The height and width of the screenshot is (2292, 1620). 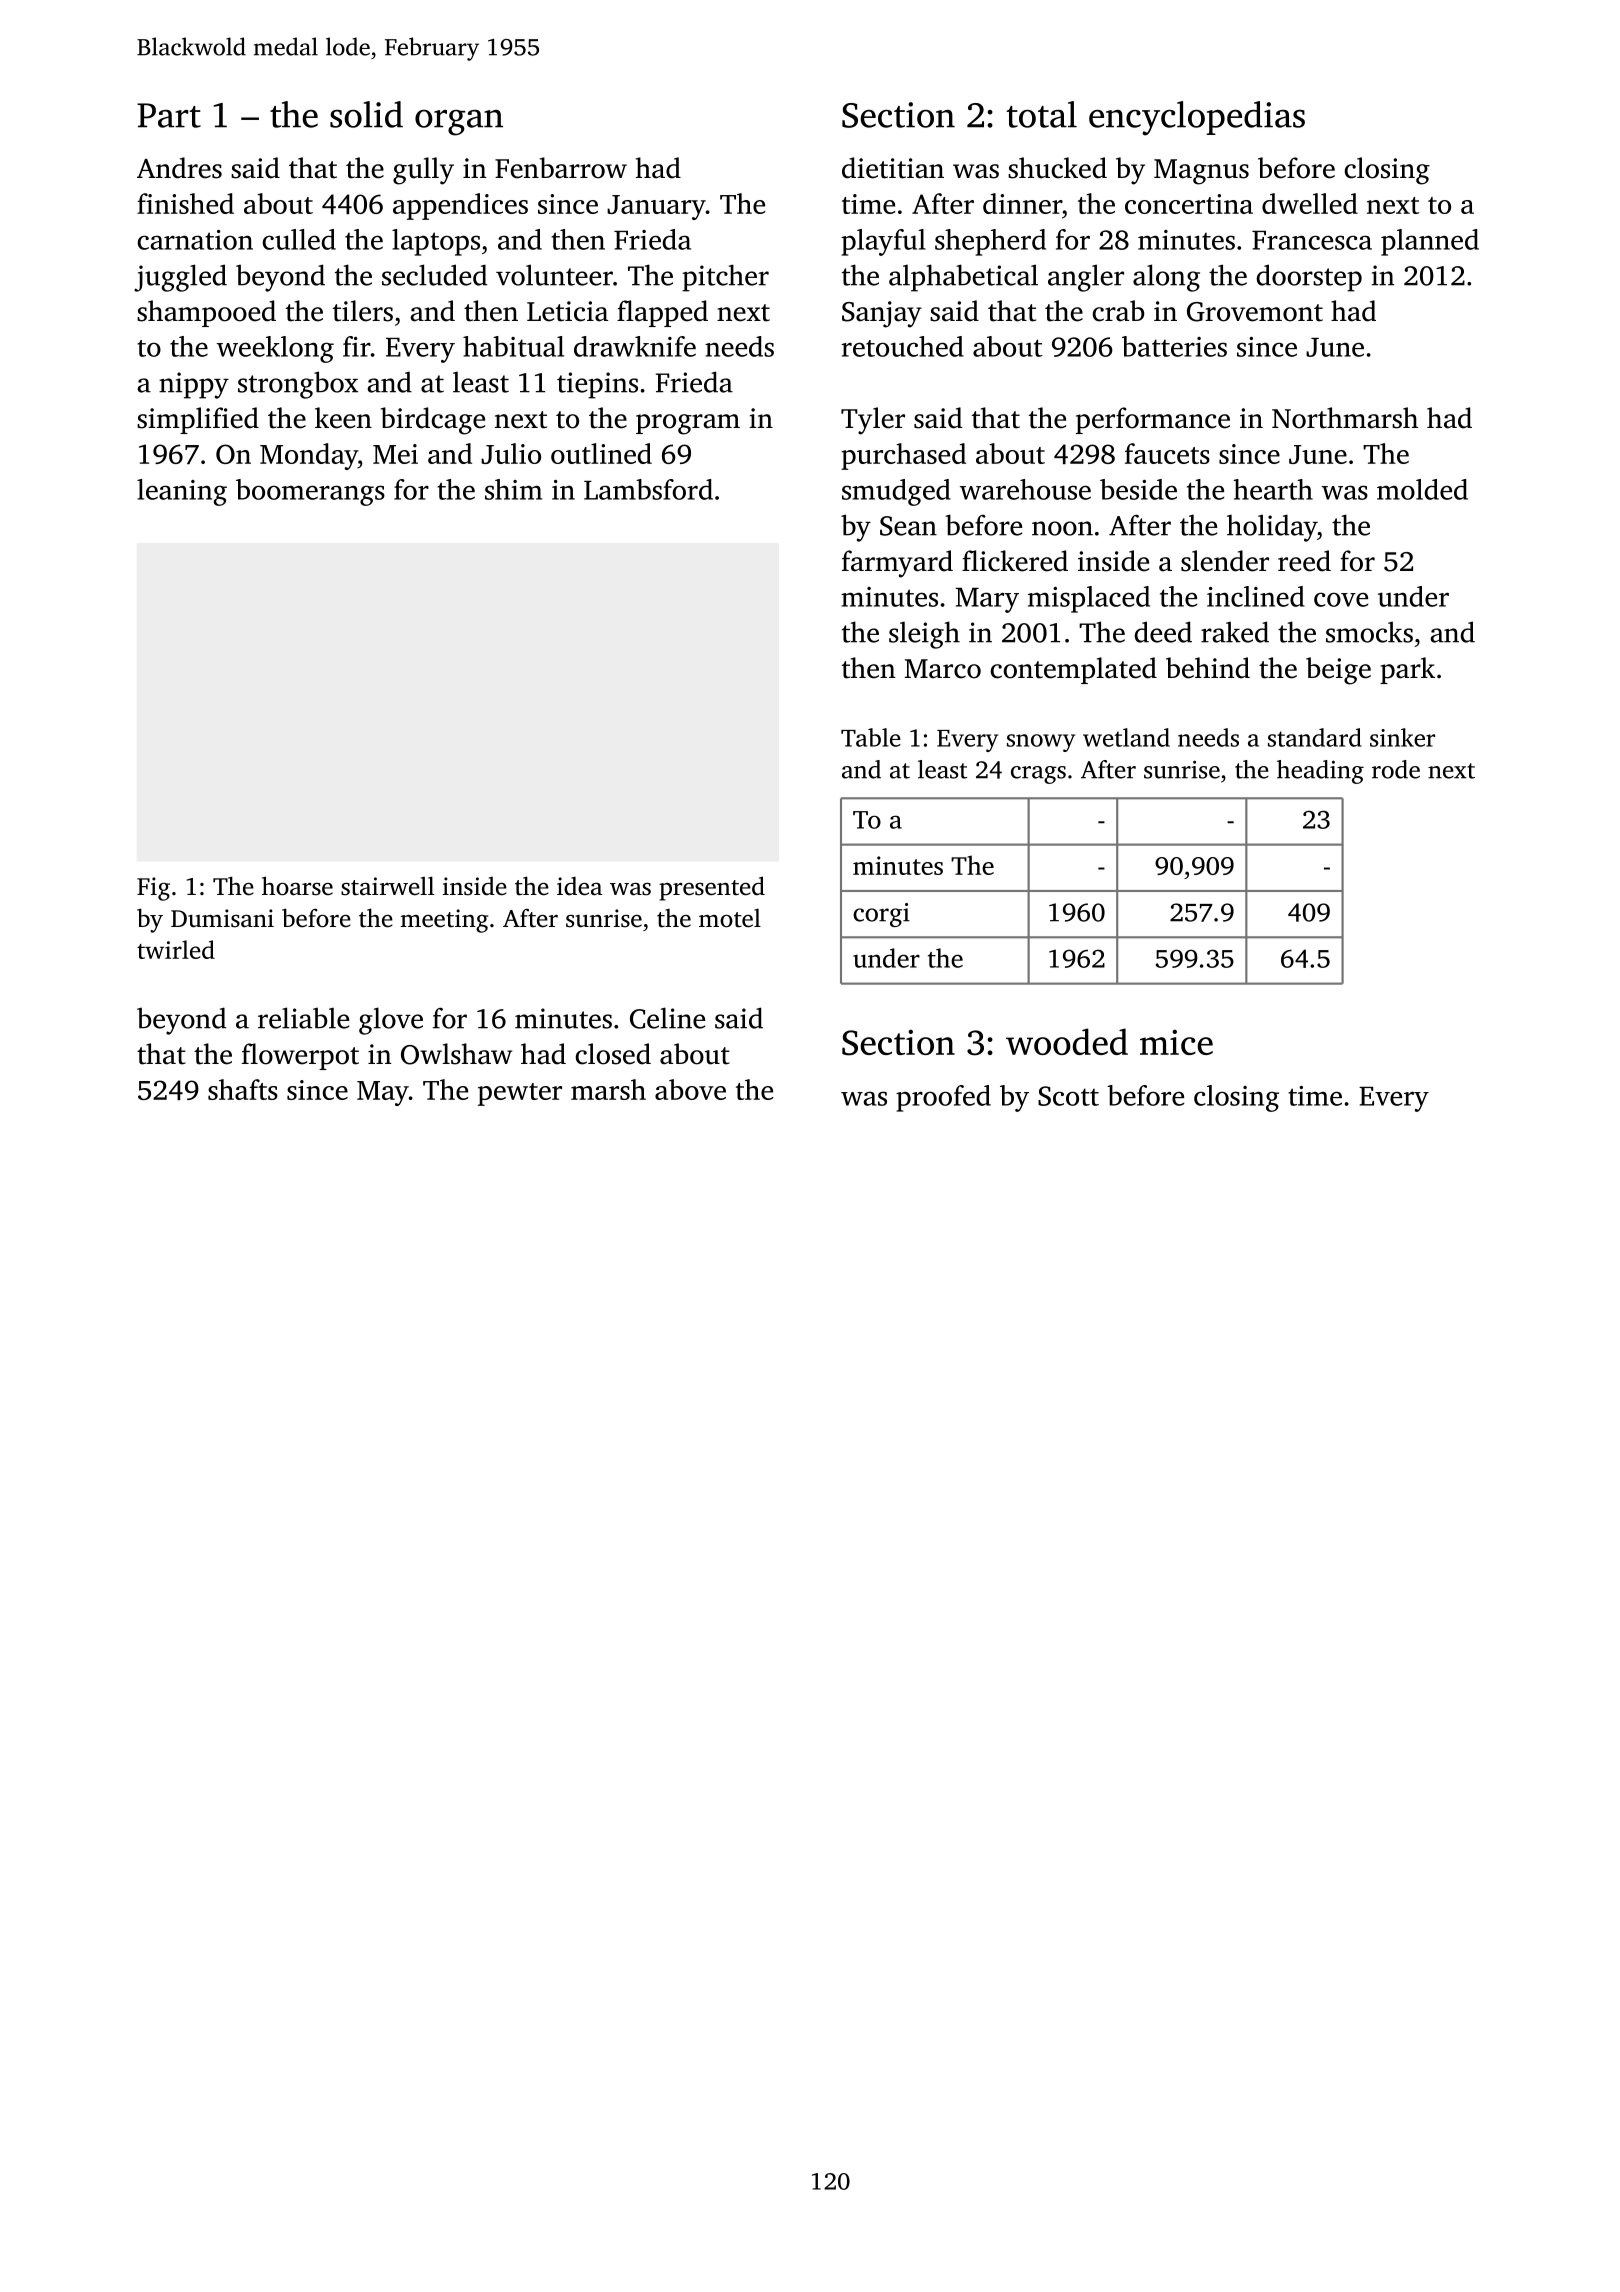 I want to click on Celine, so click(x=667, y=1018).
